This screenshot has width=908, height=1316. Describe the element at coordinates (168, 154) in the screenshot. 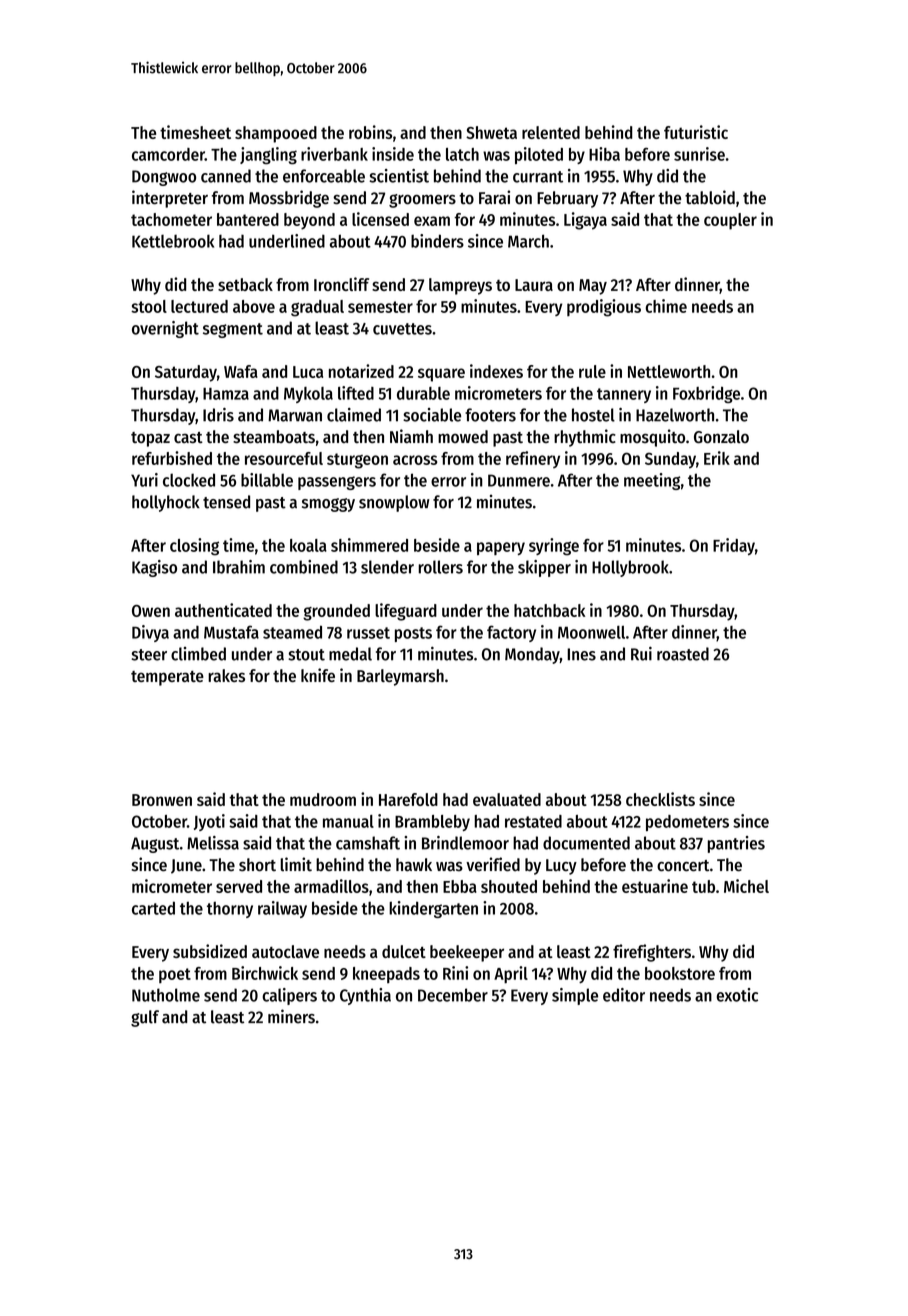

I see `camcorder` at that location.
